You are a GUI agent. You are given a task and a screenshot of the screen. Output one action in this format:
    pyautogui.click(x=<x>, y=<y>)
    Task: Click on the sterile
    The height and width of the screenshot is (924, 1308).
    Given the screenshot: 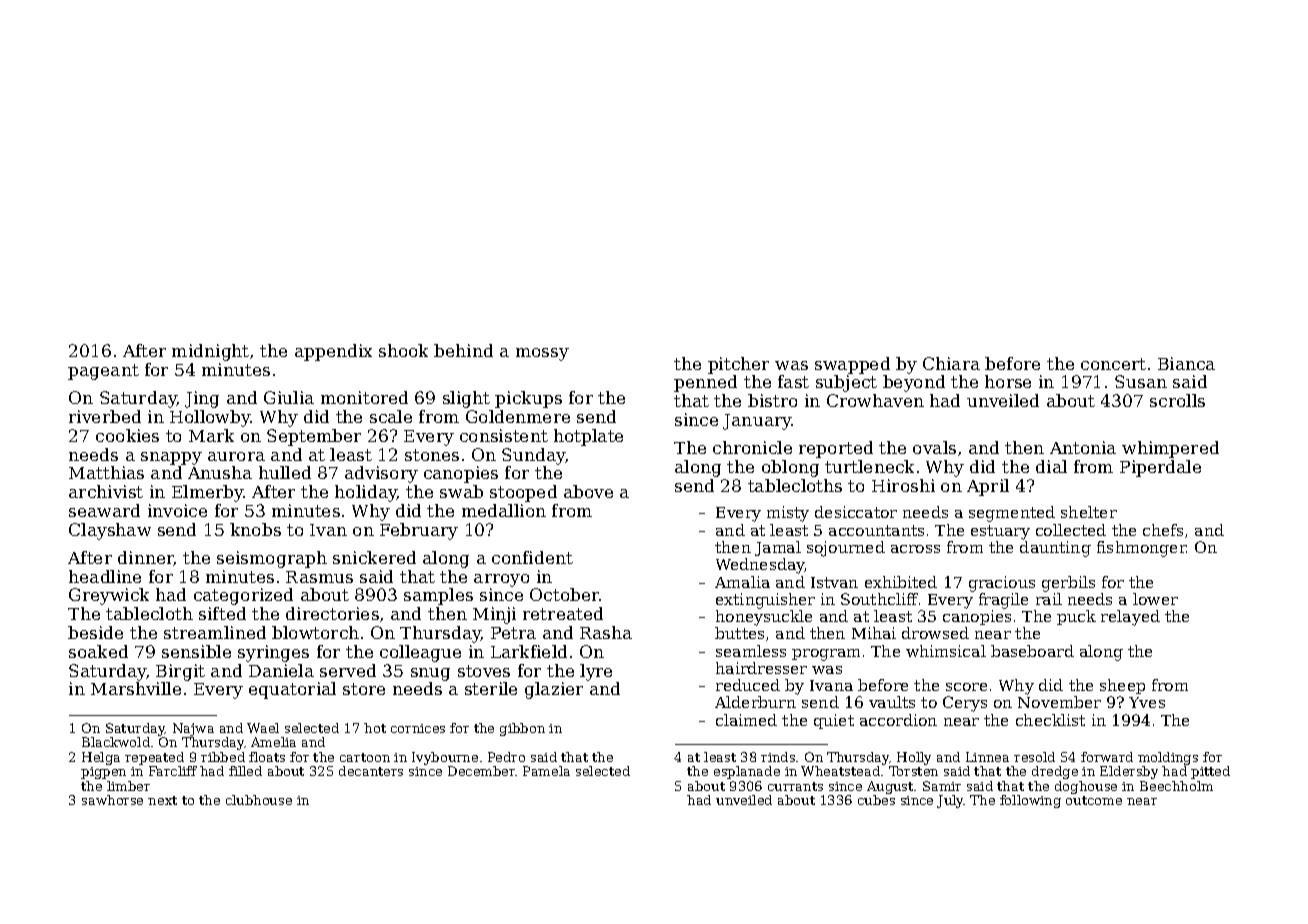 What is the action you would take?
    pyautogui.click(x=491, y=688)
